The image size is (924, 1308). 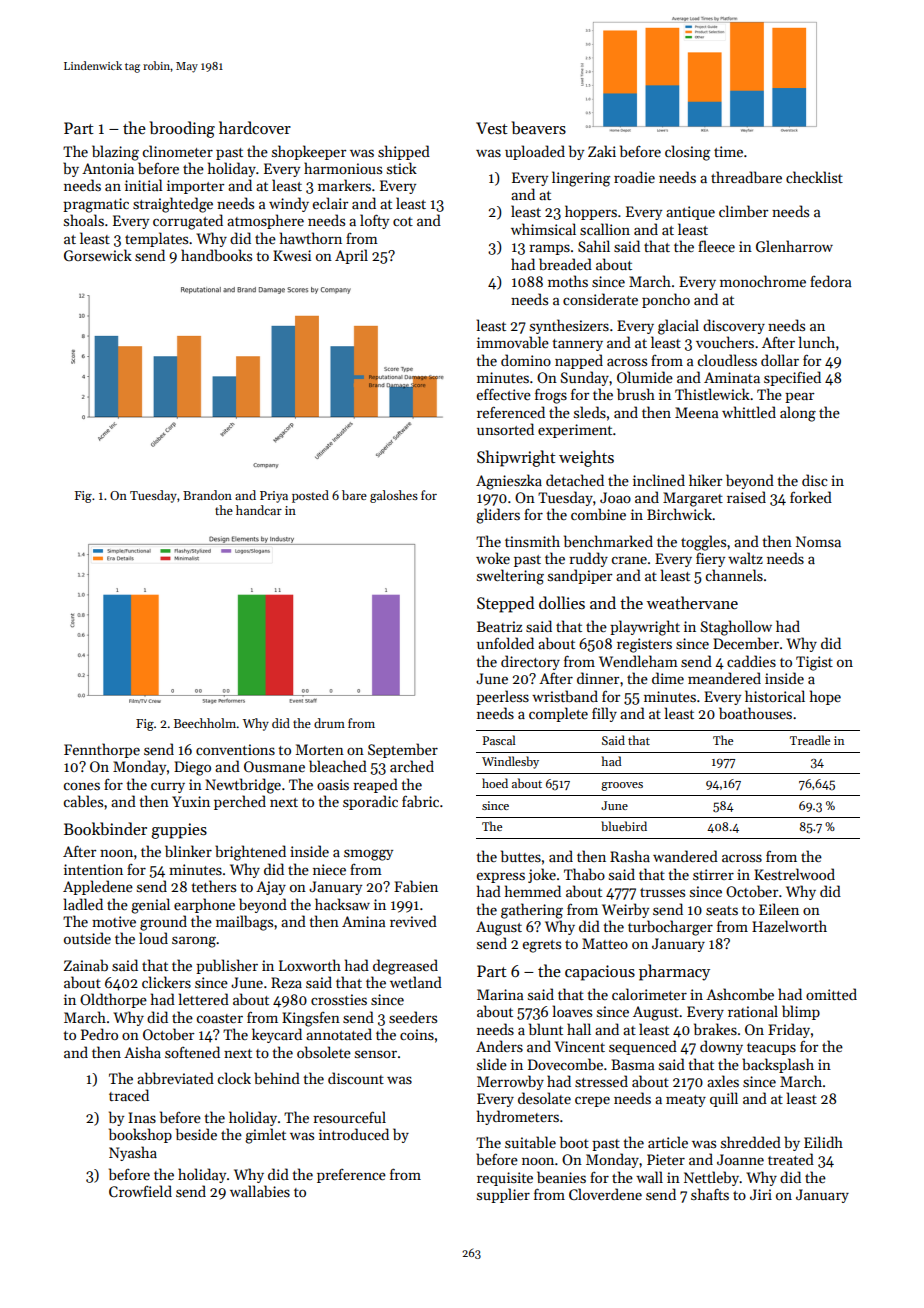 What do you see at coordinates (140, 1191) in the page?
I see `Crowfield` at bounding box center [140, 1191].
